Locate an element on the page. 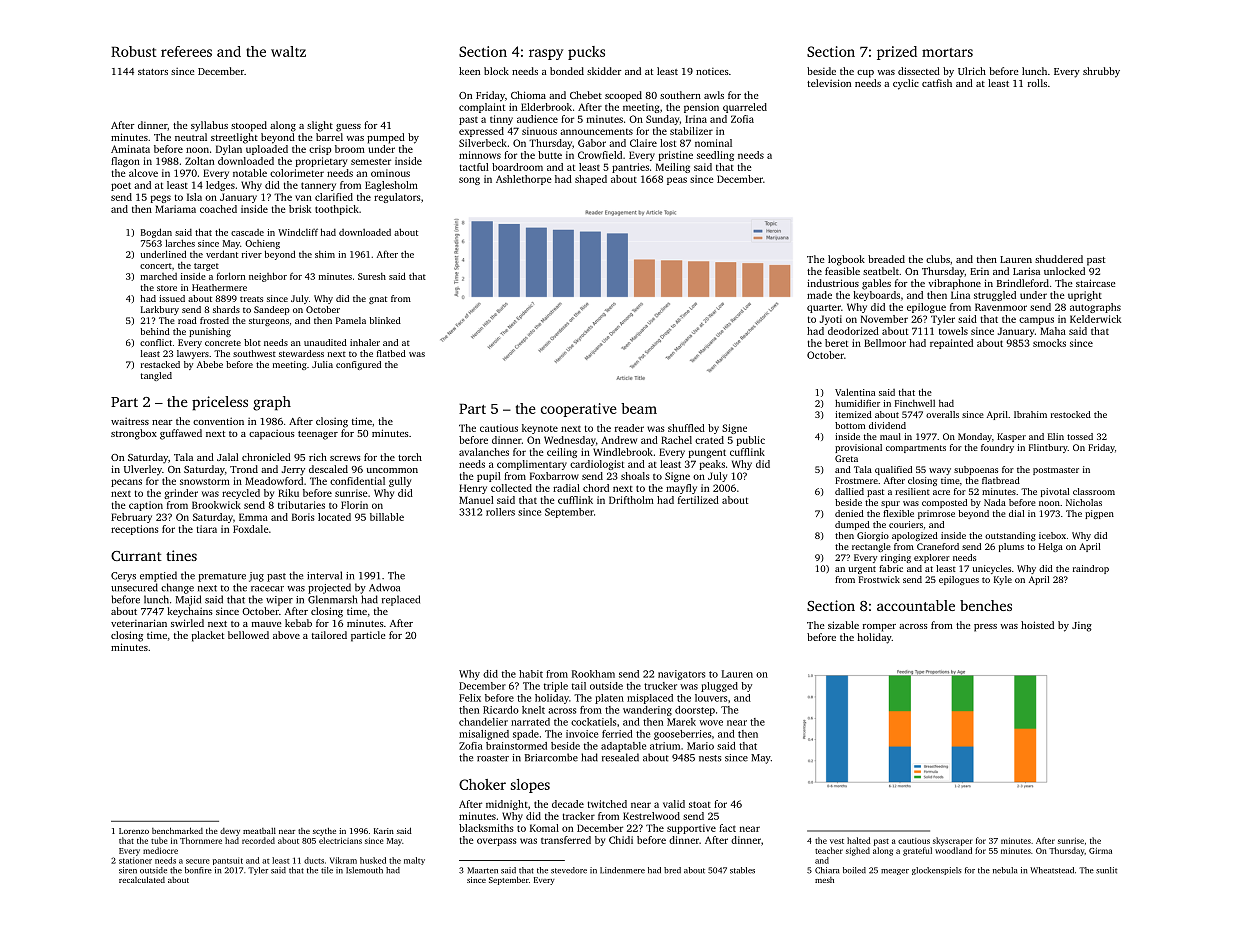  mortars is located at coordinates (947, 52).
